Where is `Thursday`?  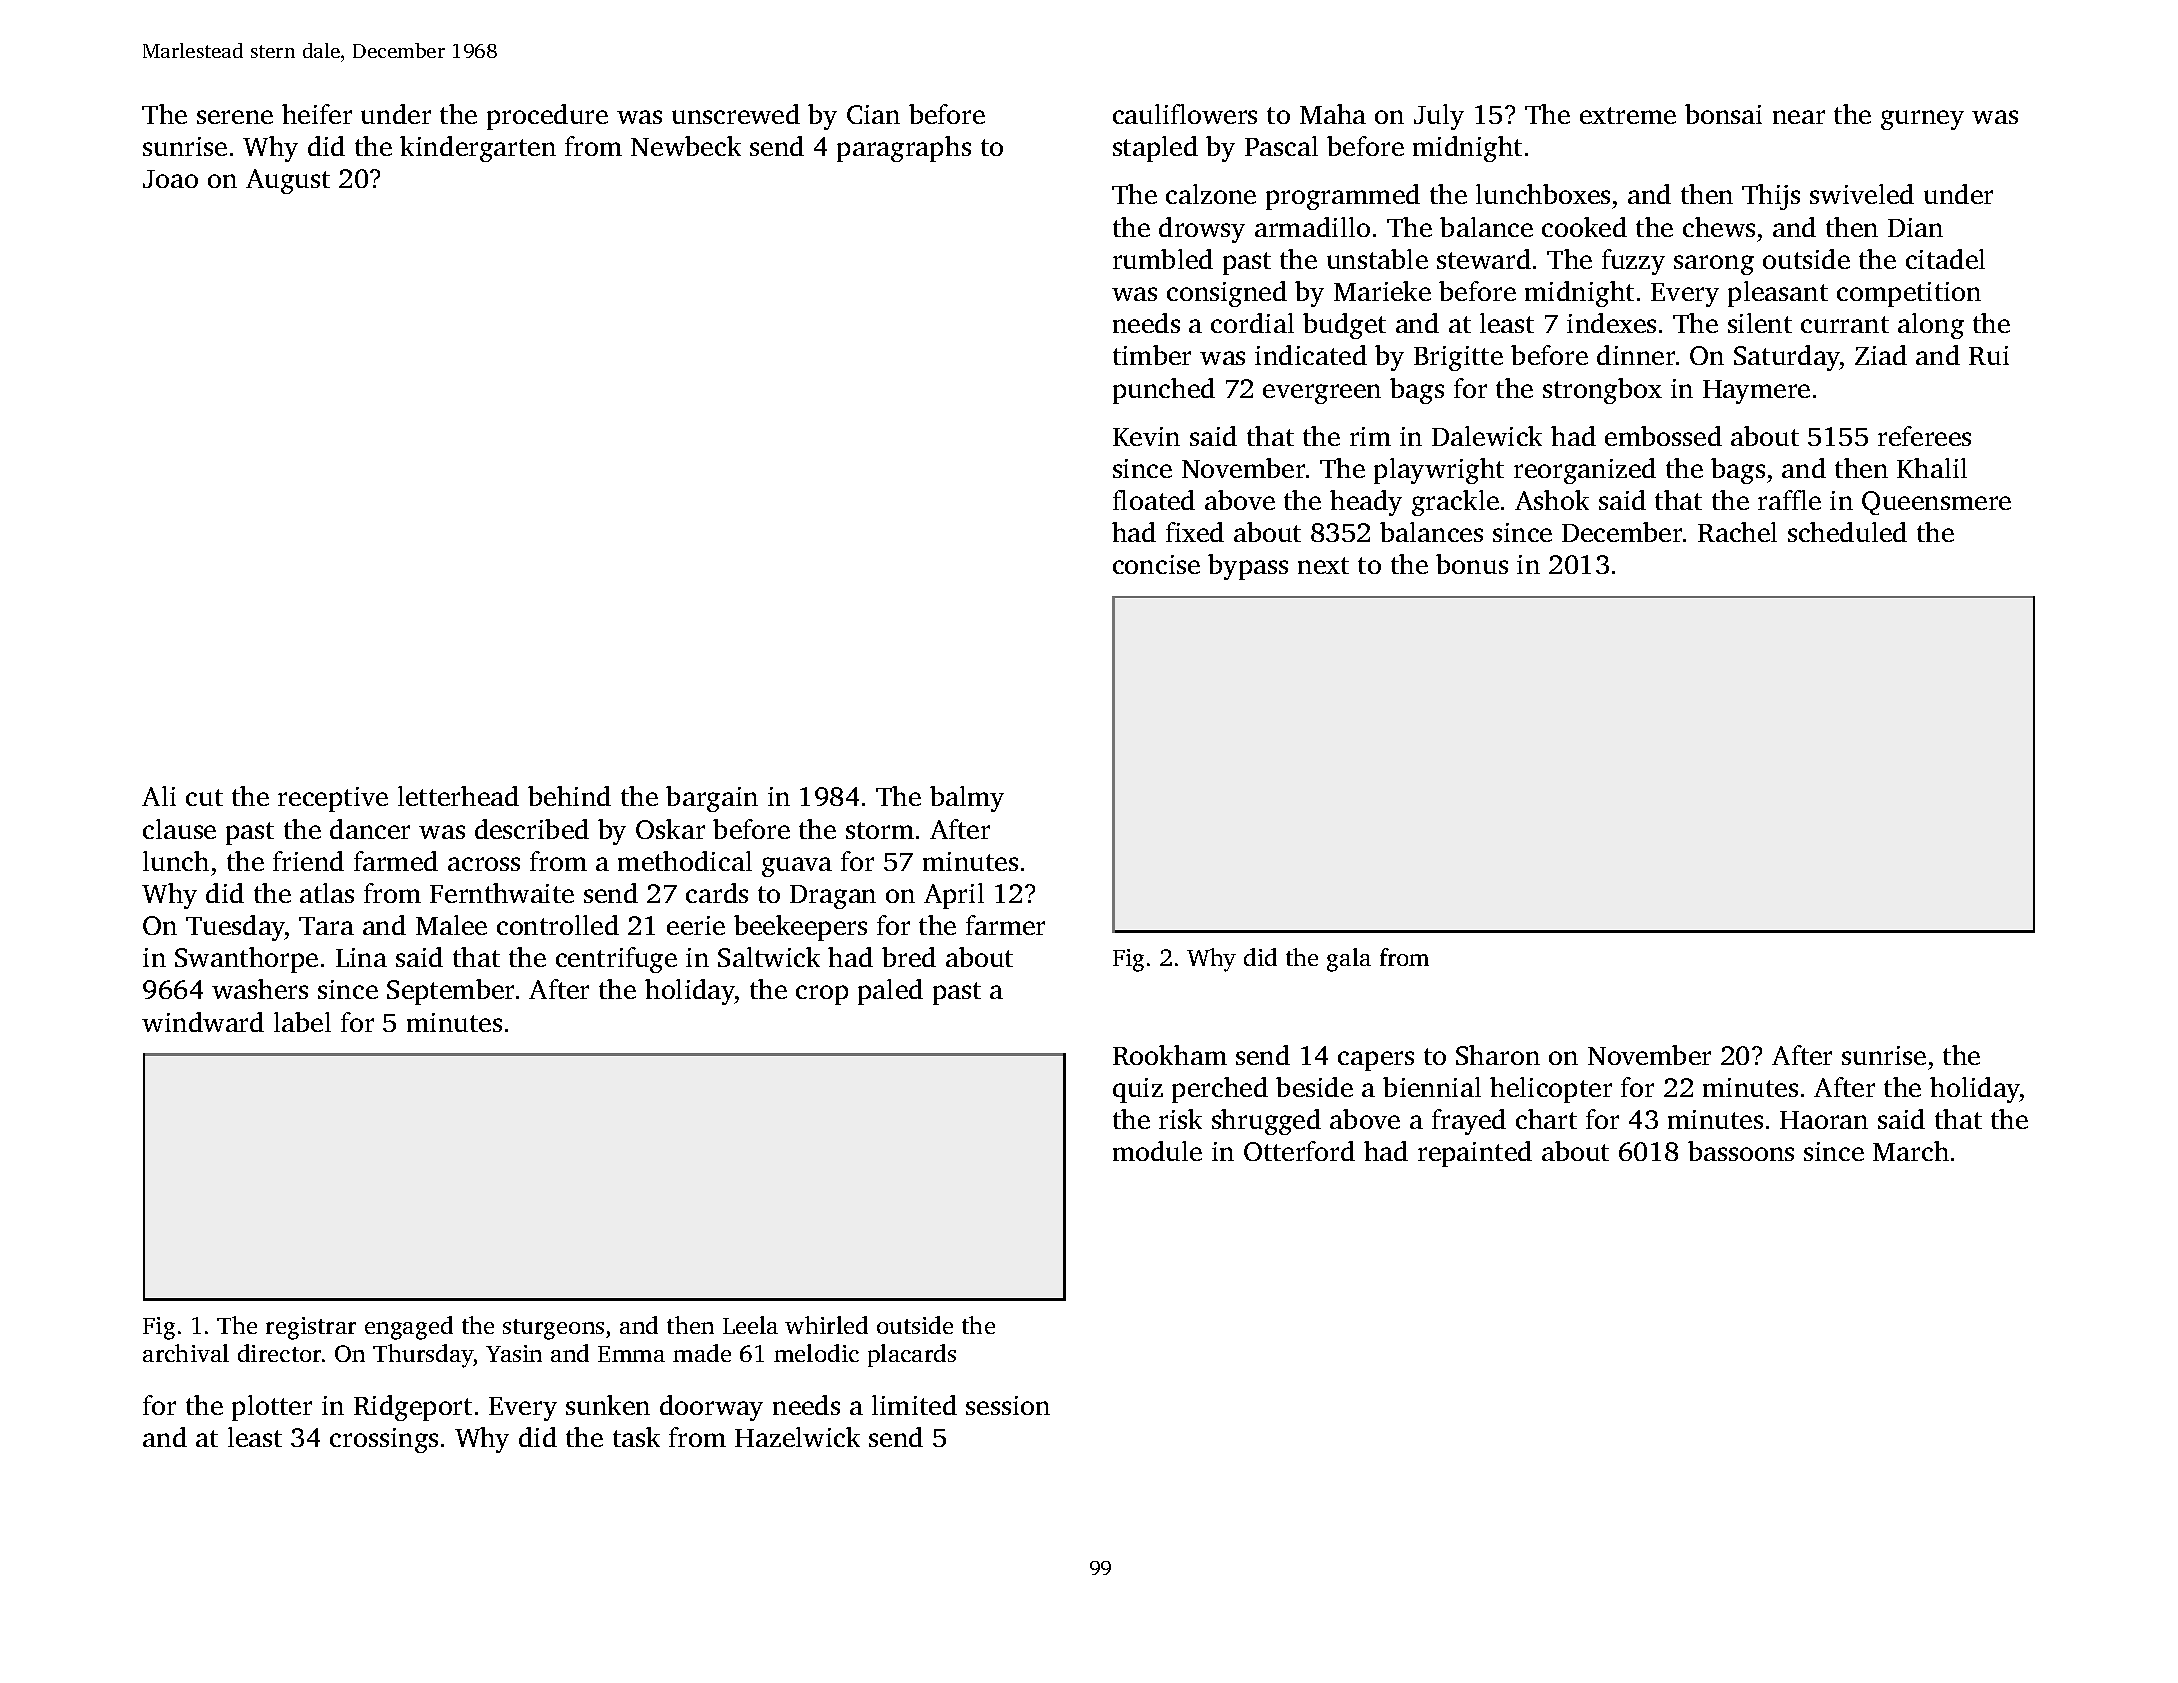 Thursday is located at coordinates (423, 1356).
